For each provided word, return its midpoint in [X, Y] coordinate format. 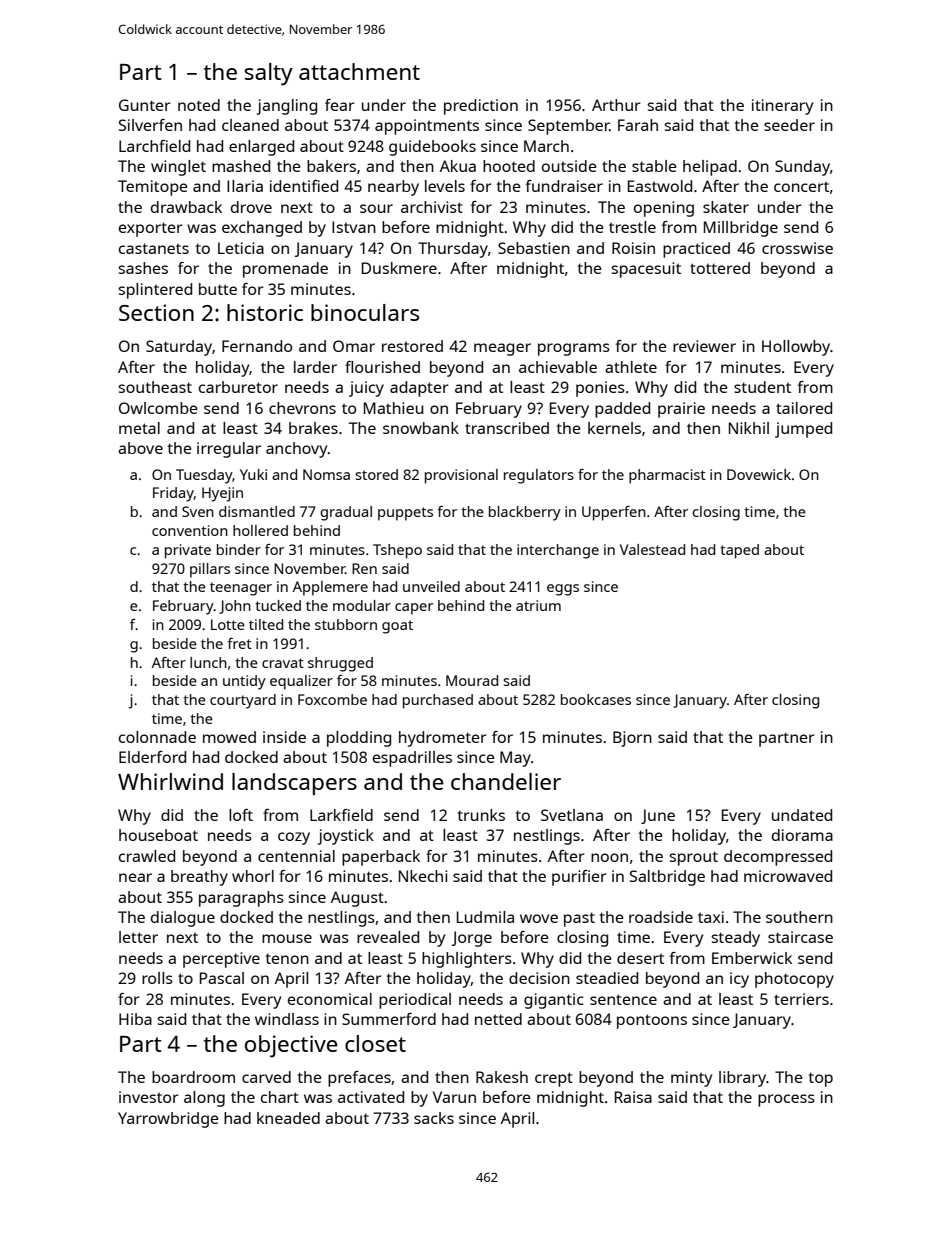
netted [498, 1019]
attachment [359, 71]
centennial [296, 856]
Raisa [633, 1097]
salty [268, 74]
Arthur [616, 105]
